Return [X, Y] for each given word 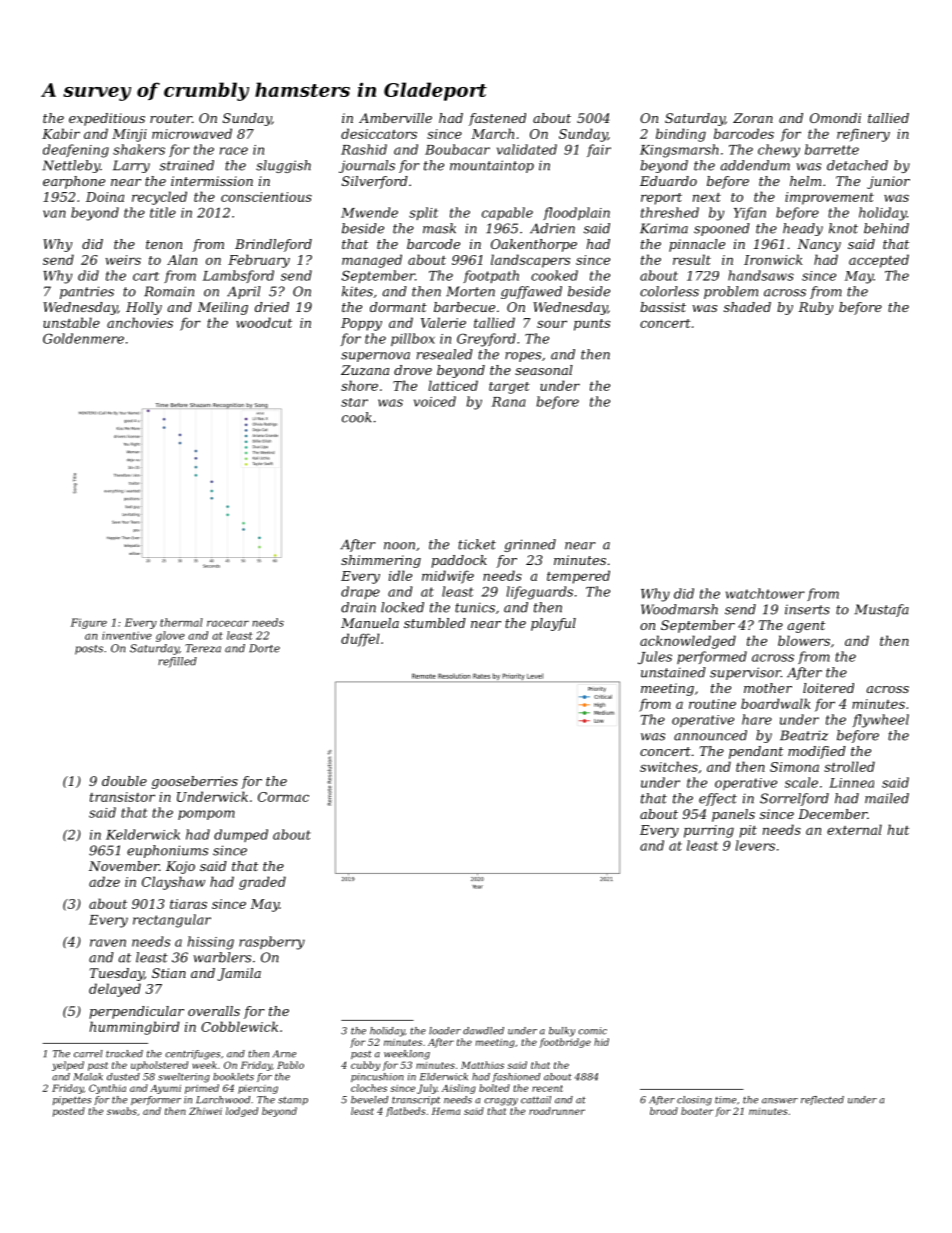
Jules [655, 657]
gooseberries [195, 782]
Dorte [264, 648]
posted [69, 1112]
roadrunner [557, 1111]
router [171, 118]
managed [372, 261]
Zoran [753, 118]
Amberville [395, 118]
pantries [87, 292]
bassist [663, 307]
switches [669, 766]
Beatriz [804, 735]
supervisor [745, 673]
